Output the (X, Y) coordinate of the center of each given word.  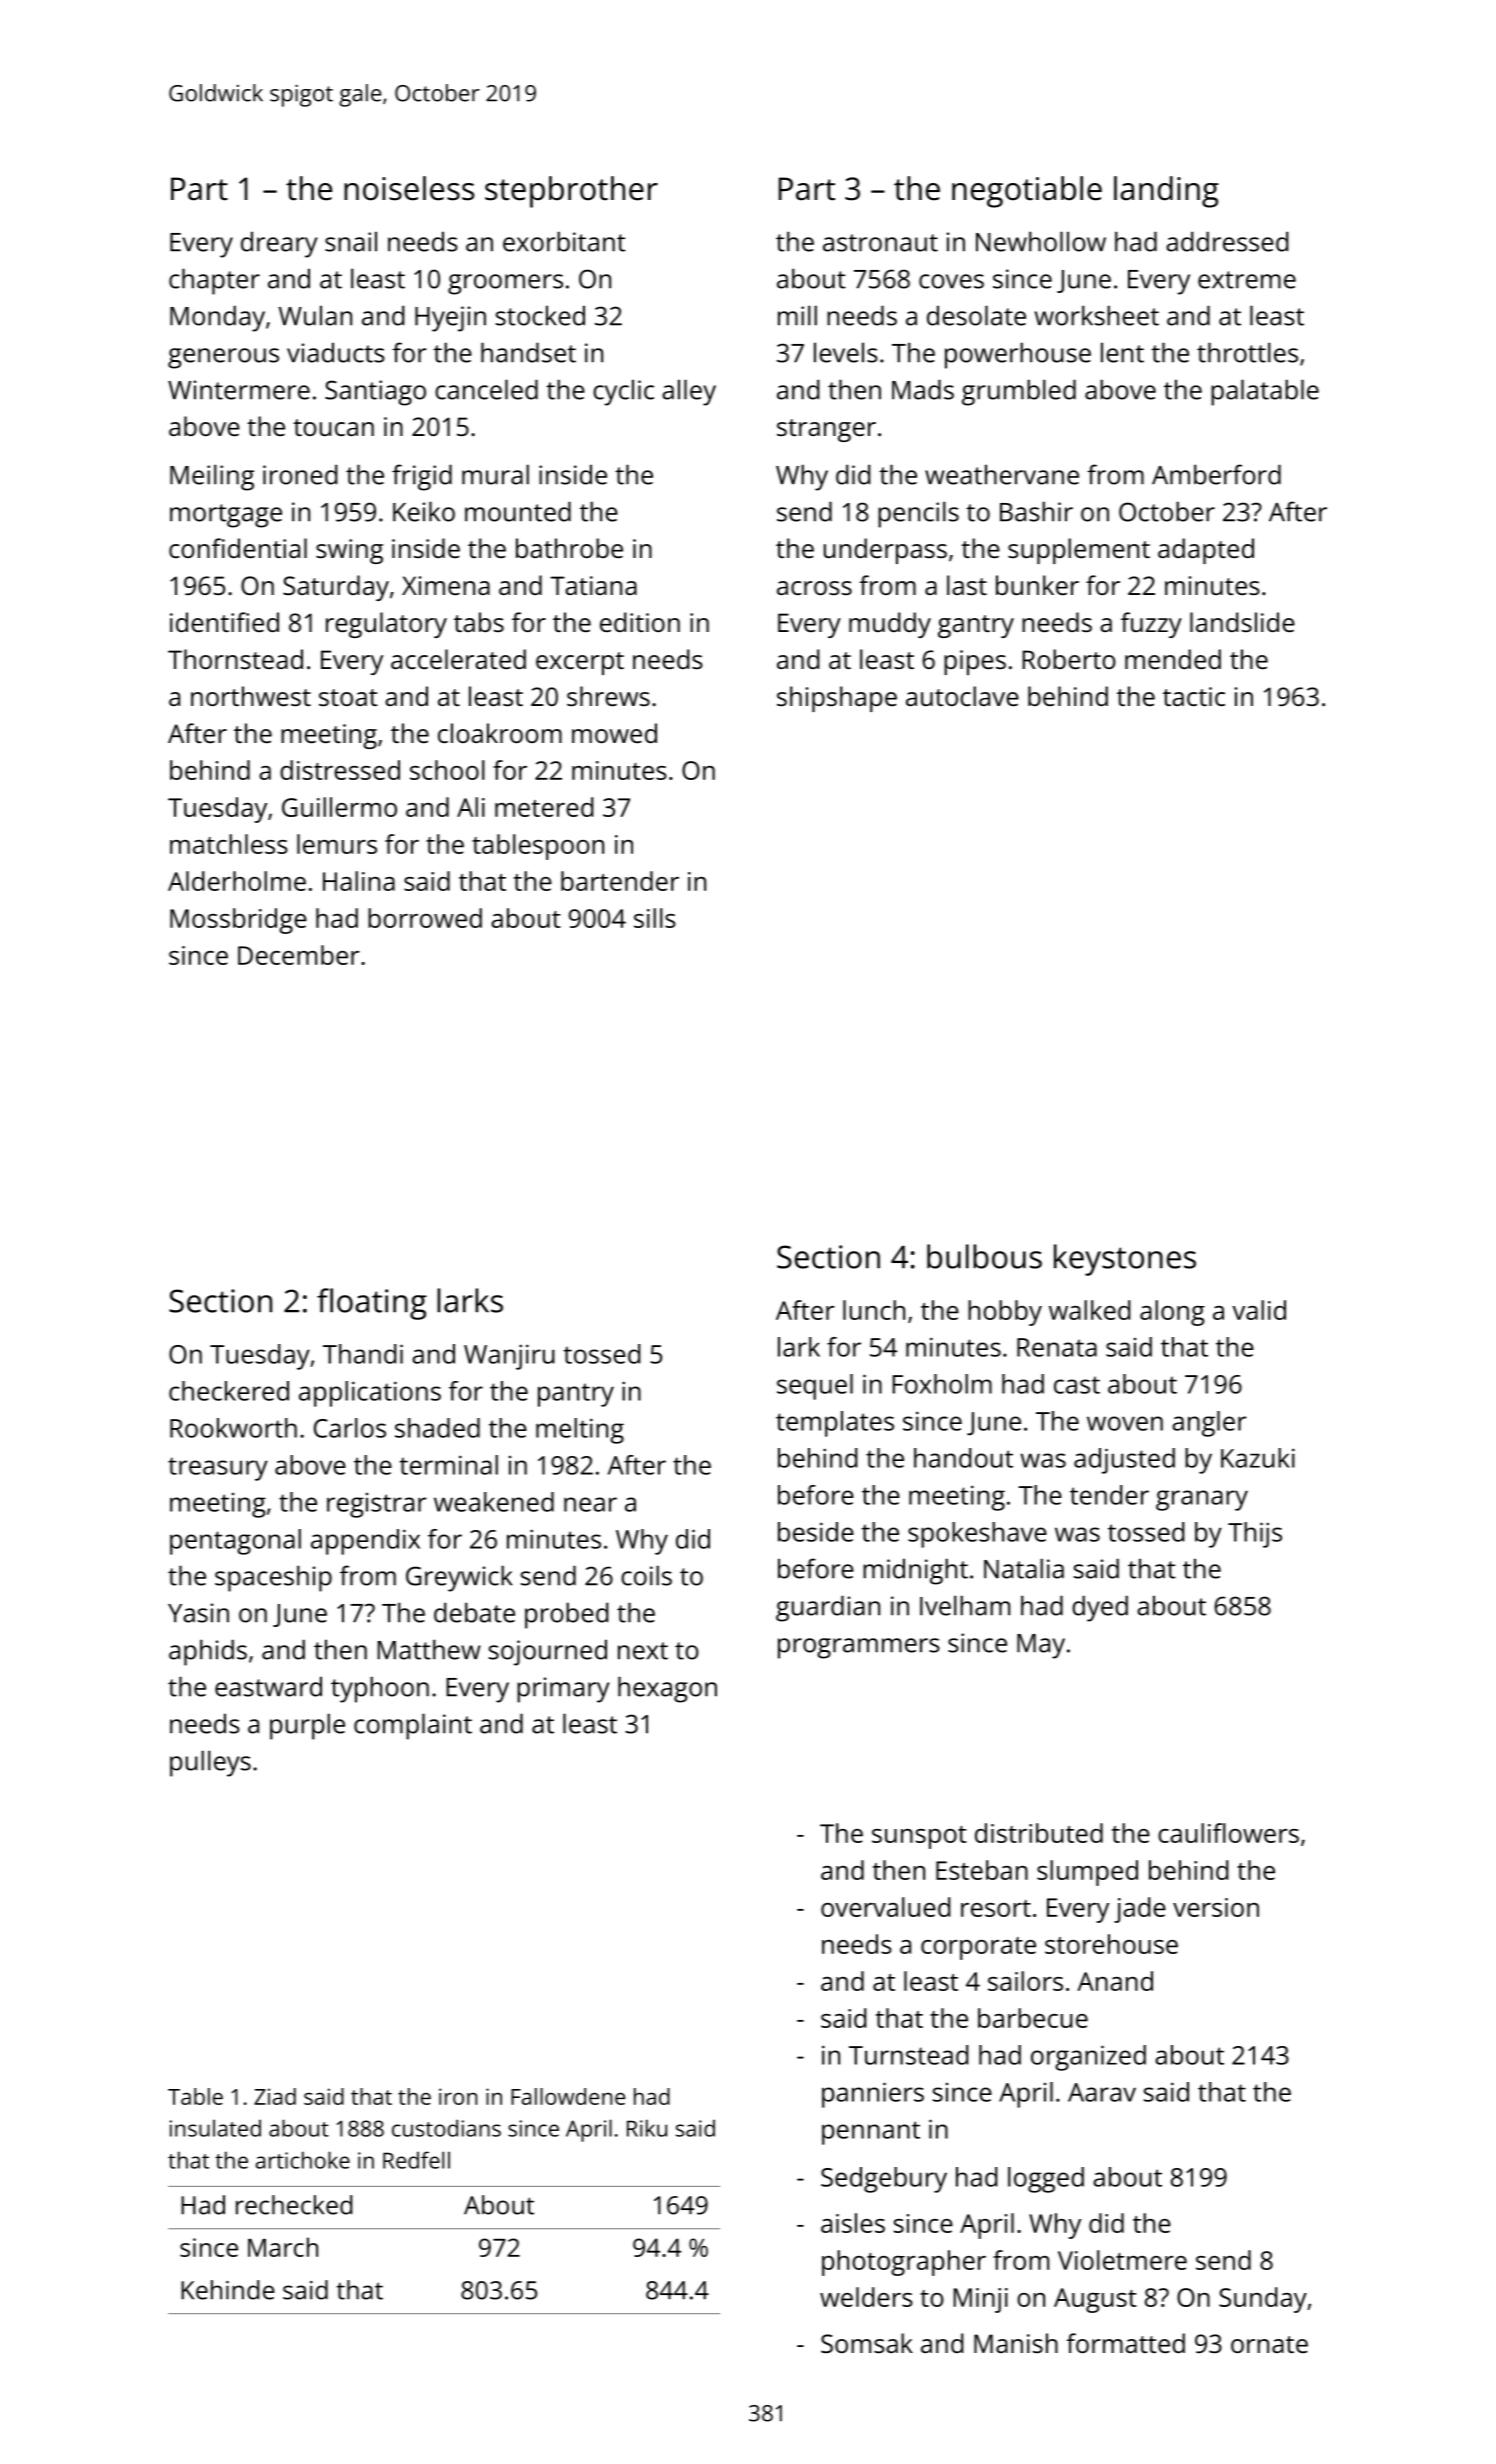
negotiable (1027, 192)
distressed (340, 770)
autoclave (962, 696)
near (590, 1504)
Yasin (198, 1613)
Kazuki (1258, 1458)
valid (1259, 1310)
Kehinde (228, 2290)
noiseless (409, 188)
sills (655, 918)
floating (372, 1304)
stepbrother (571, 192)
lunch (874, 1310)
